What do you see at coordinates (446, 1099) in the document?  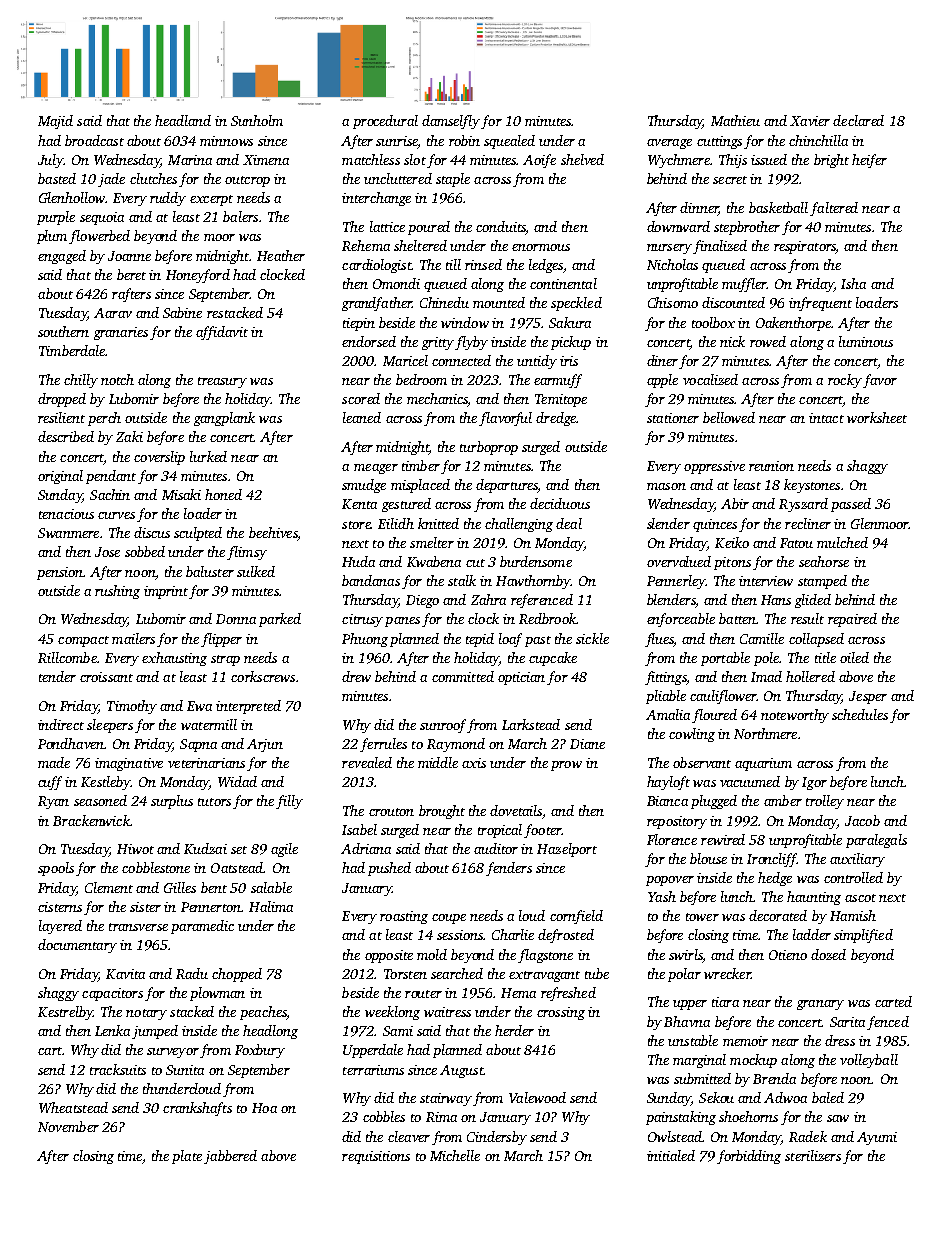 I see `stairway` at bounding box center [446, 1099].
